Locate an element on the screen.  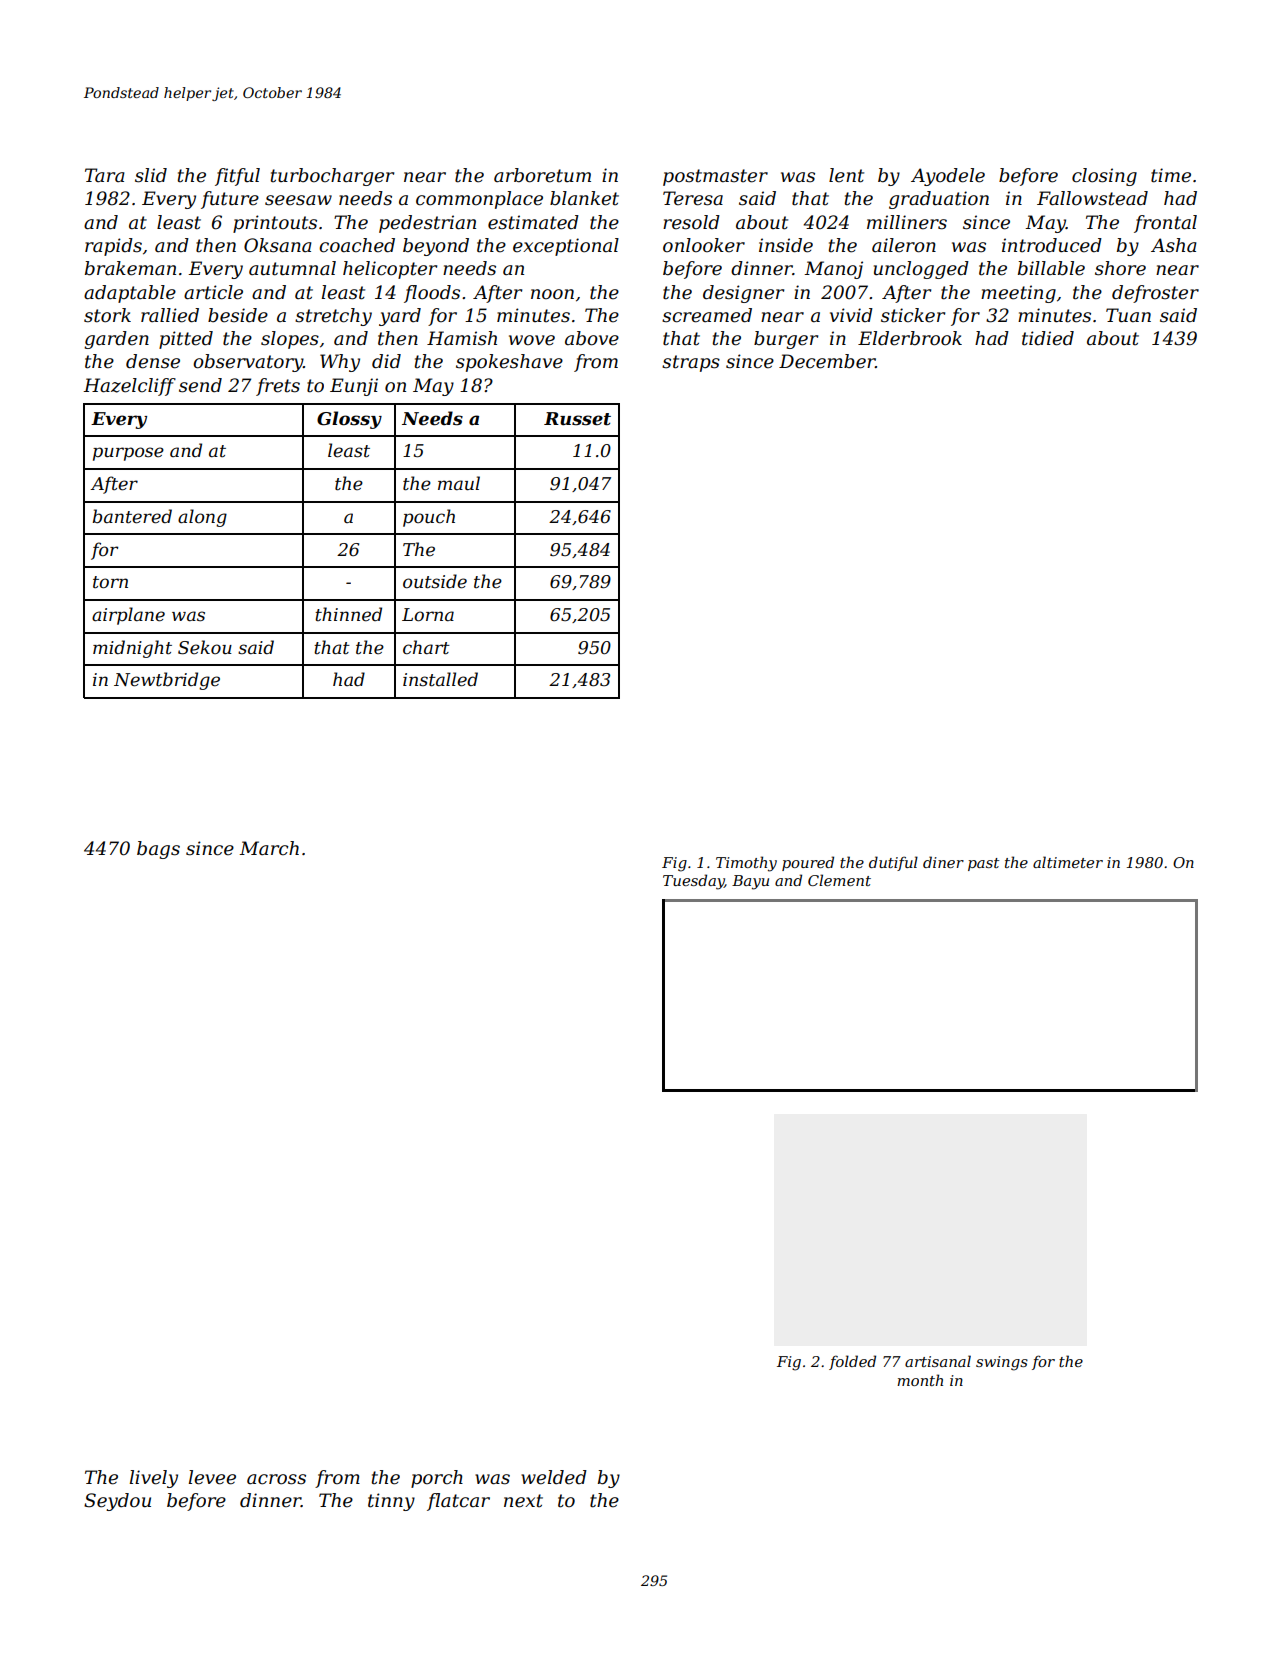
installed is located at coordinates (440, 679).
